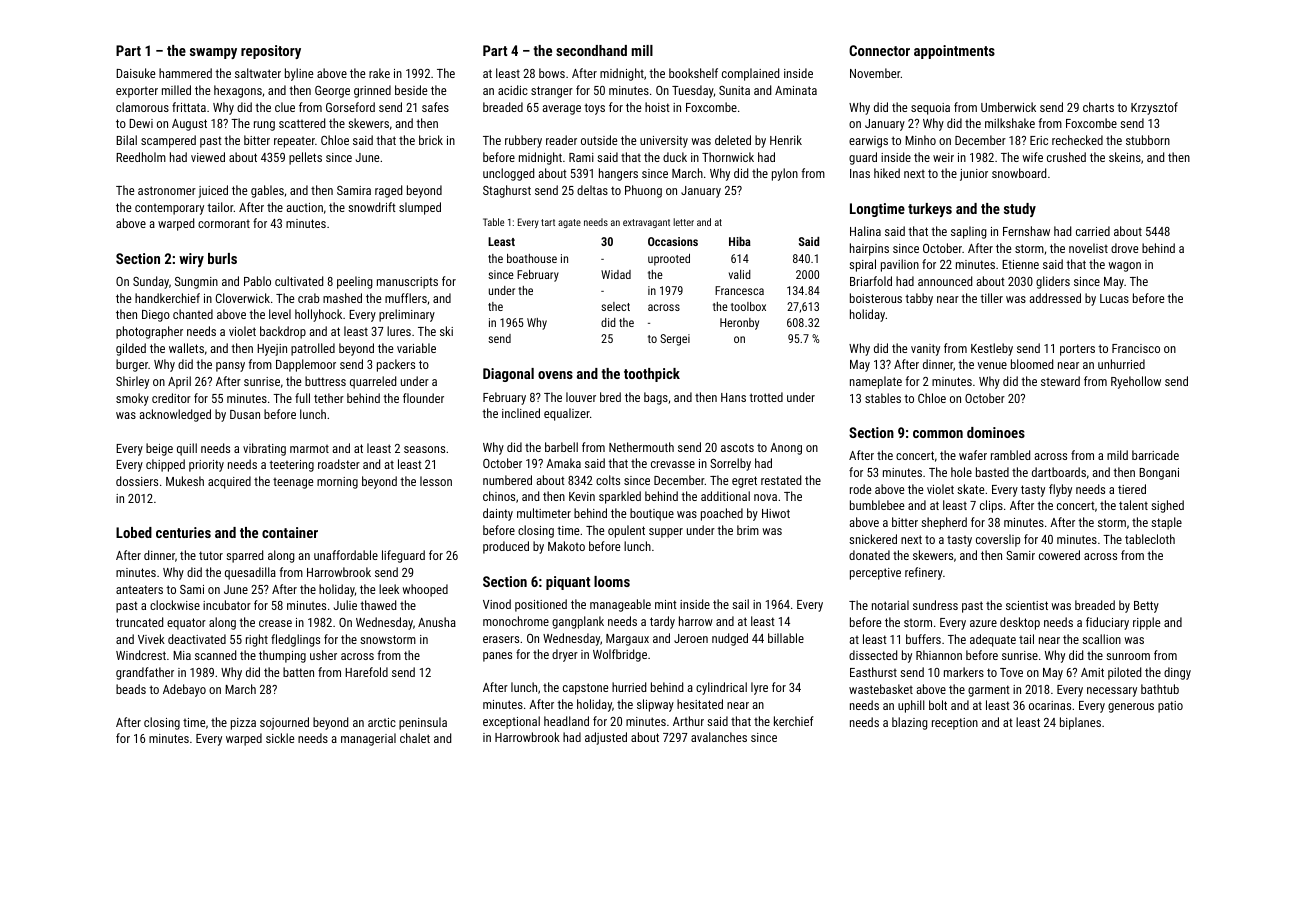  What do you see at coordinates (175, 605) in the screenshot?
I see `clockwise` at bounding box center [175, 605].
